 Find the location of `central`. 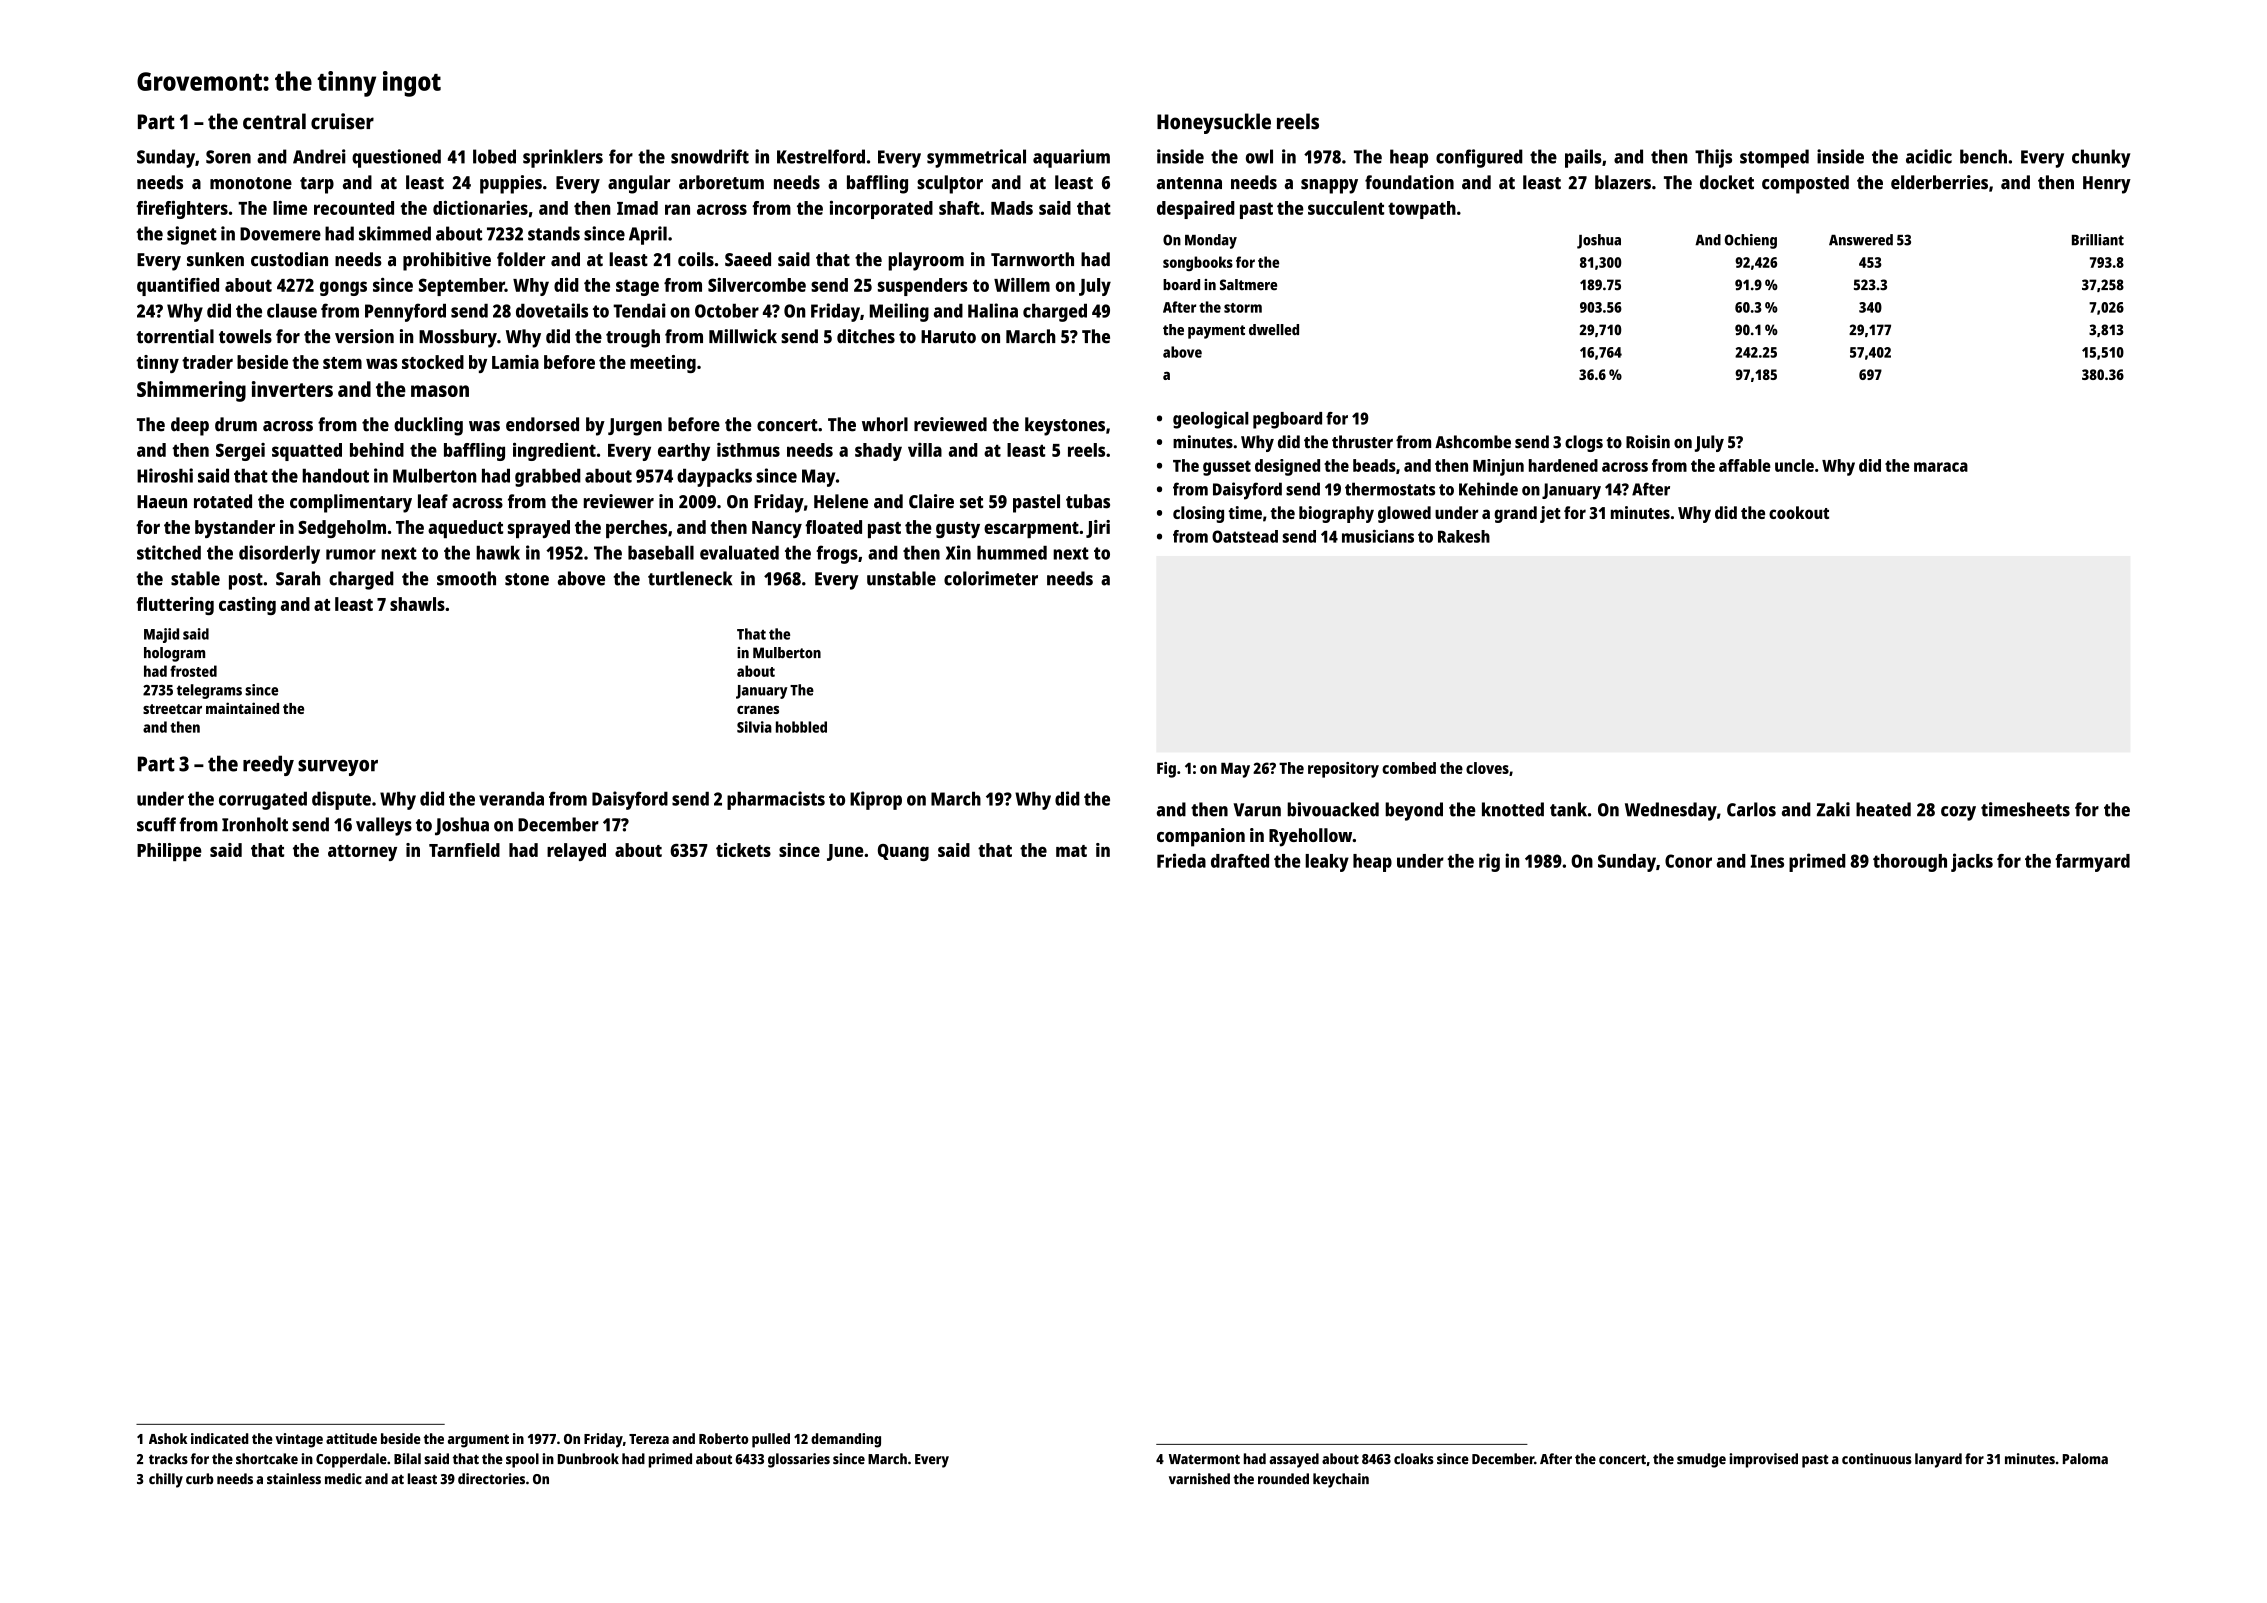

central is located at coordinates (274, 121).
